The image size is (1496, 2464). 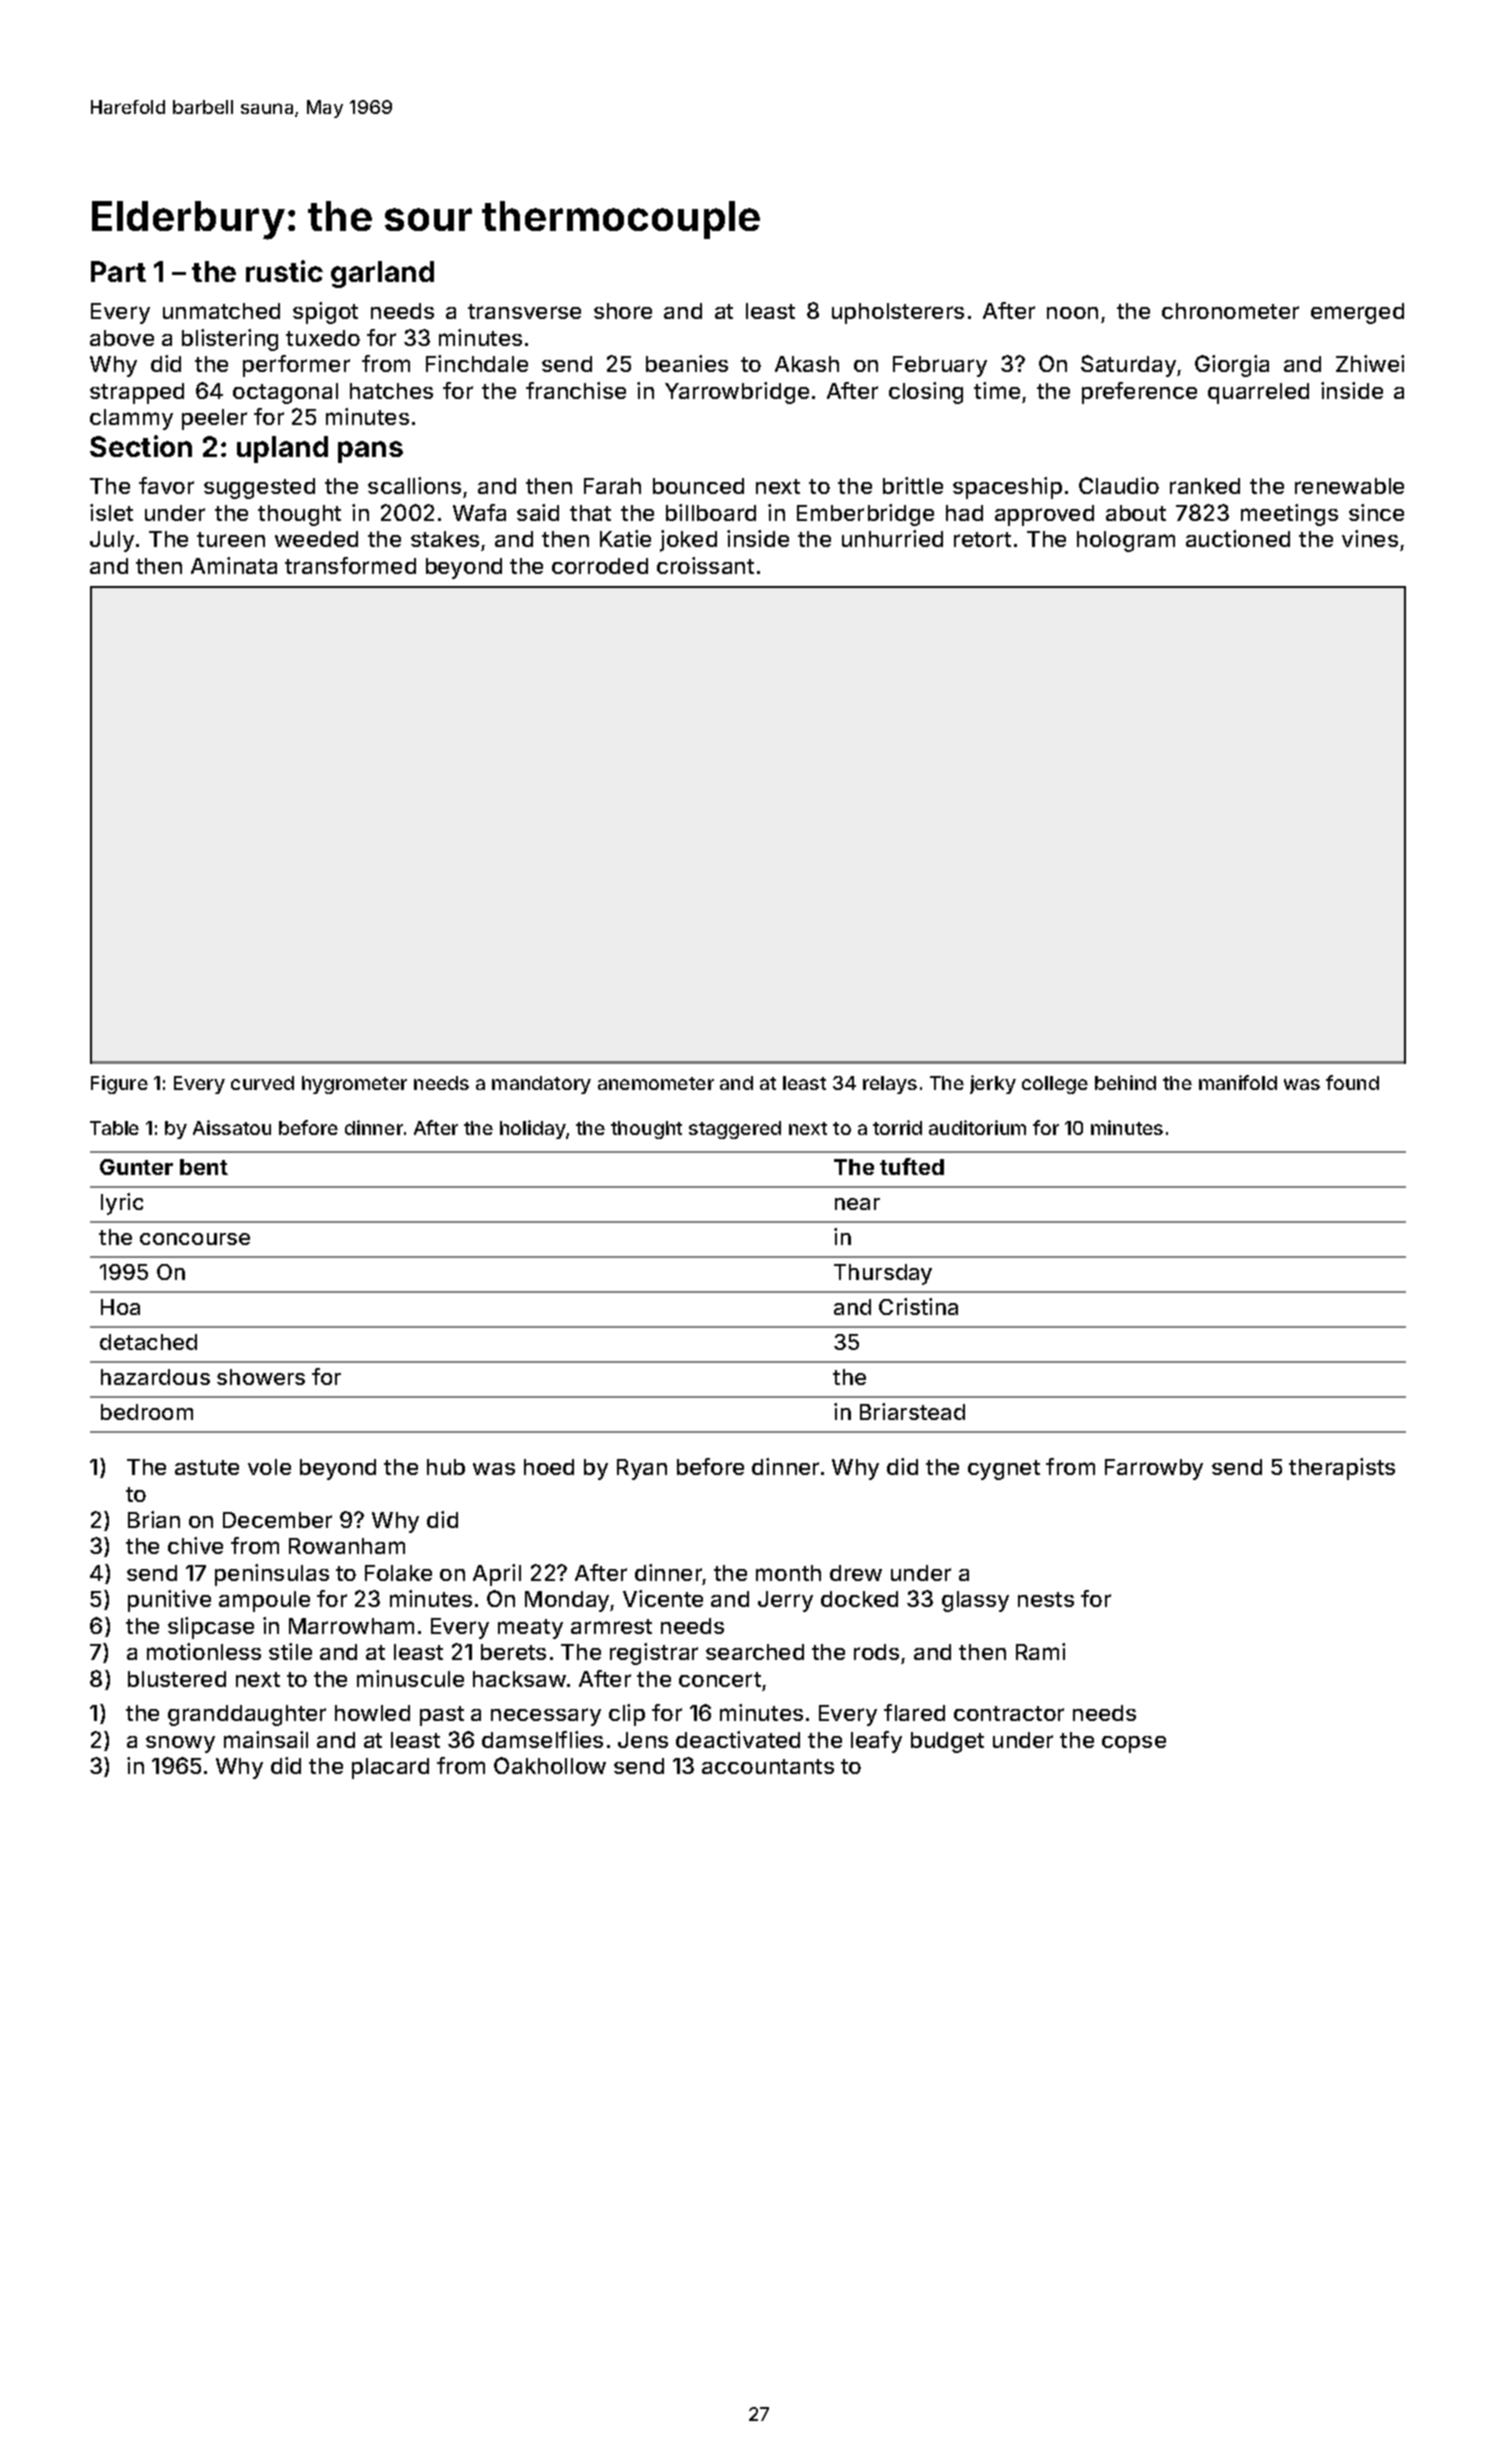 What do you see at coordinates (1357, 313) in the document?
I see `emerged` at bounding box center [1357, 313].
